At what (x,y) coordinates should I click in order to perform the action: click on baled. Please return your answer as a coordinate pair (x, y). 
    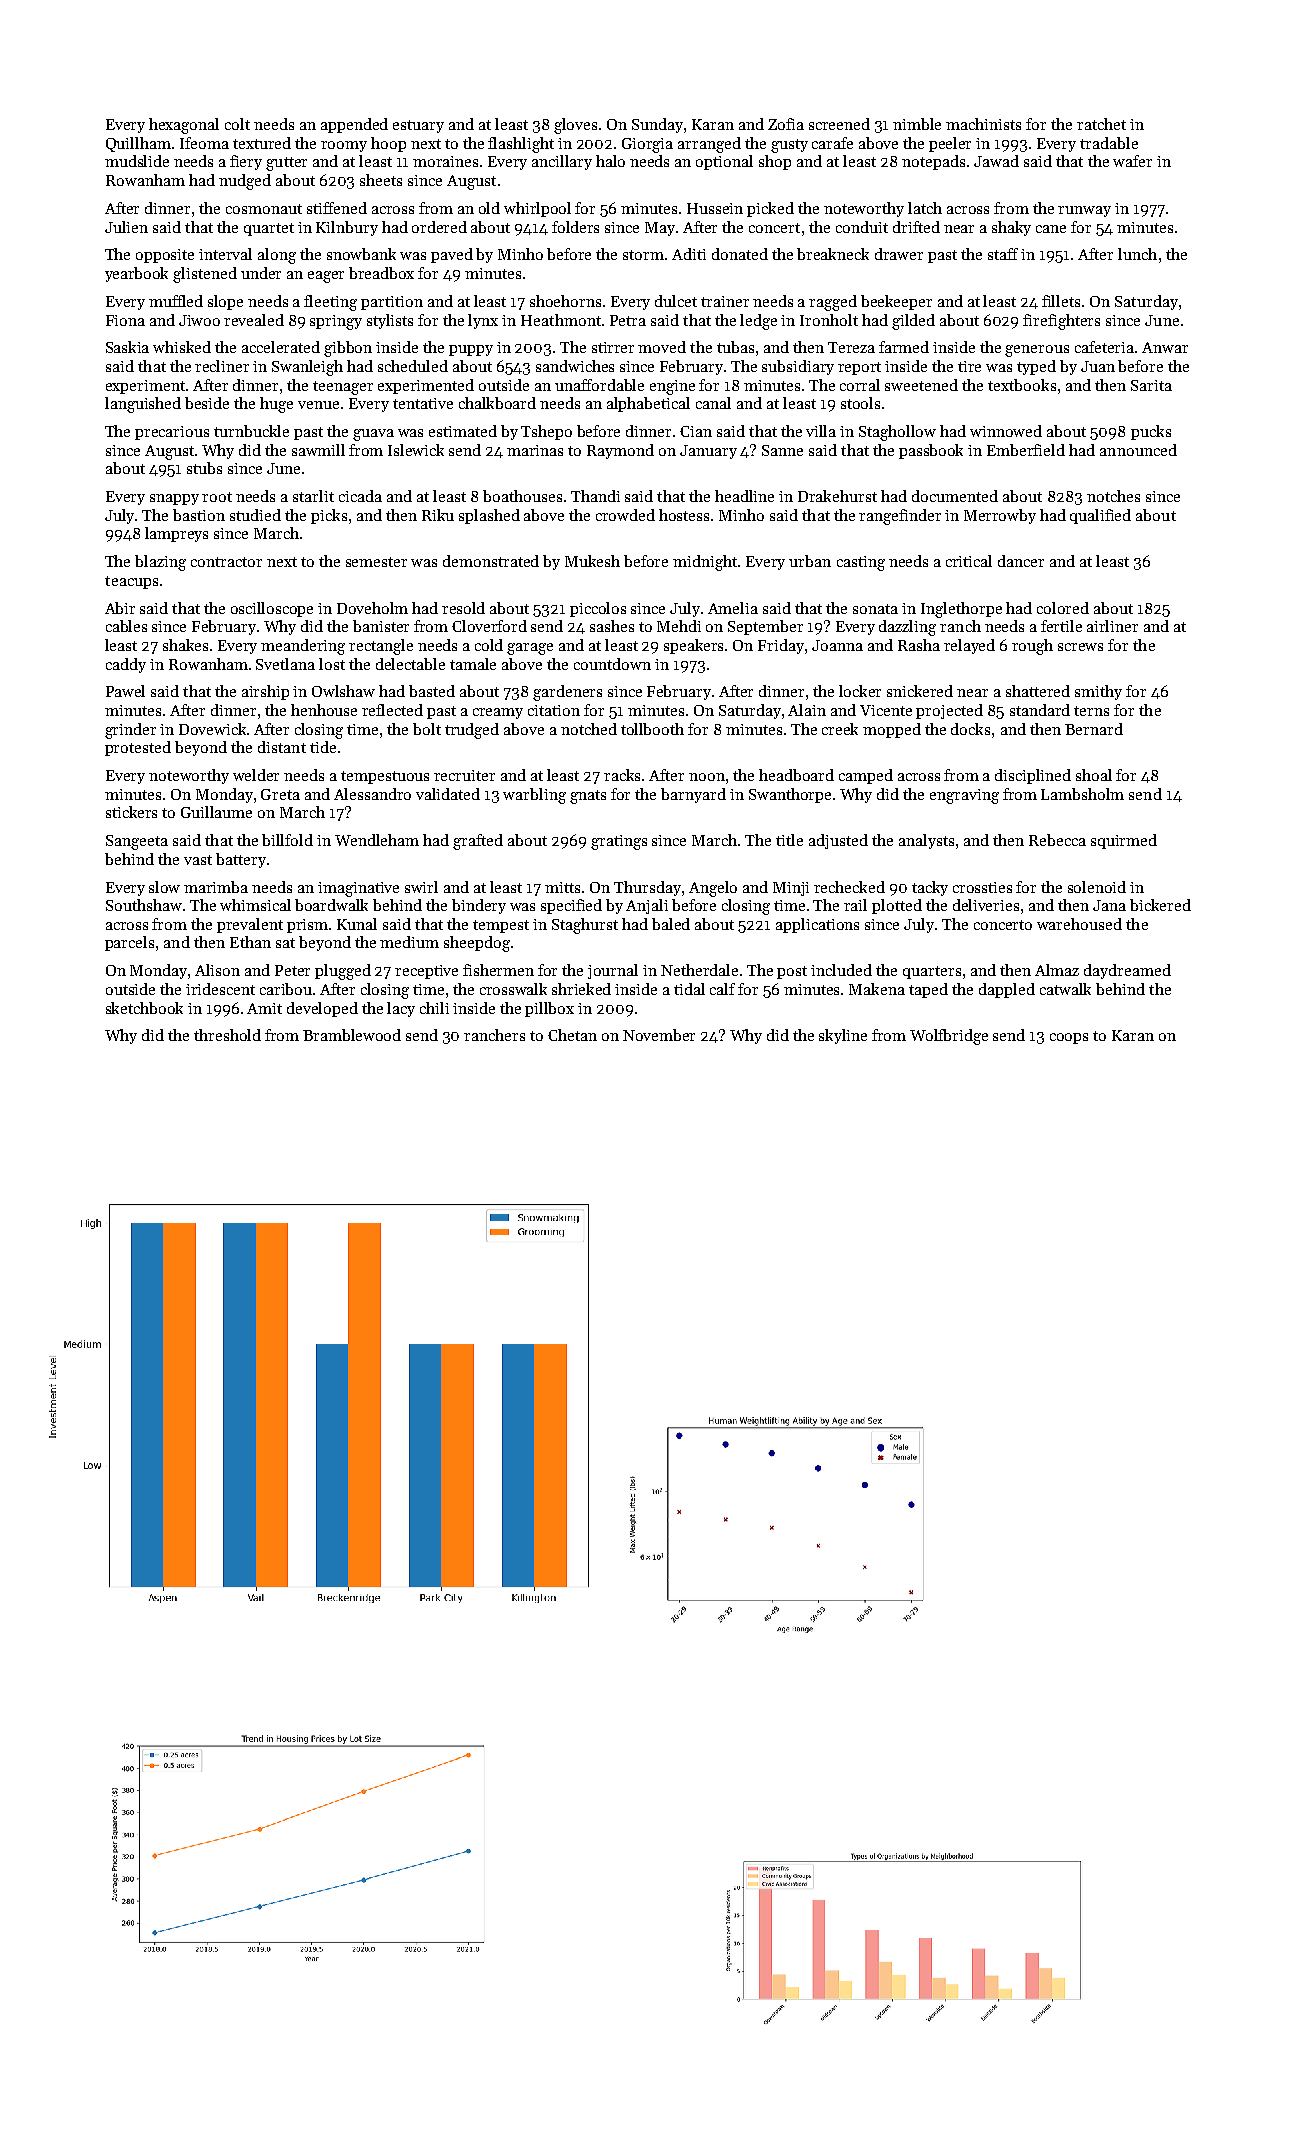
    Looking at the image, I should click on (671, 924).
